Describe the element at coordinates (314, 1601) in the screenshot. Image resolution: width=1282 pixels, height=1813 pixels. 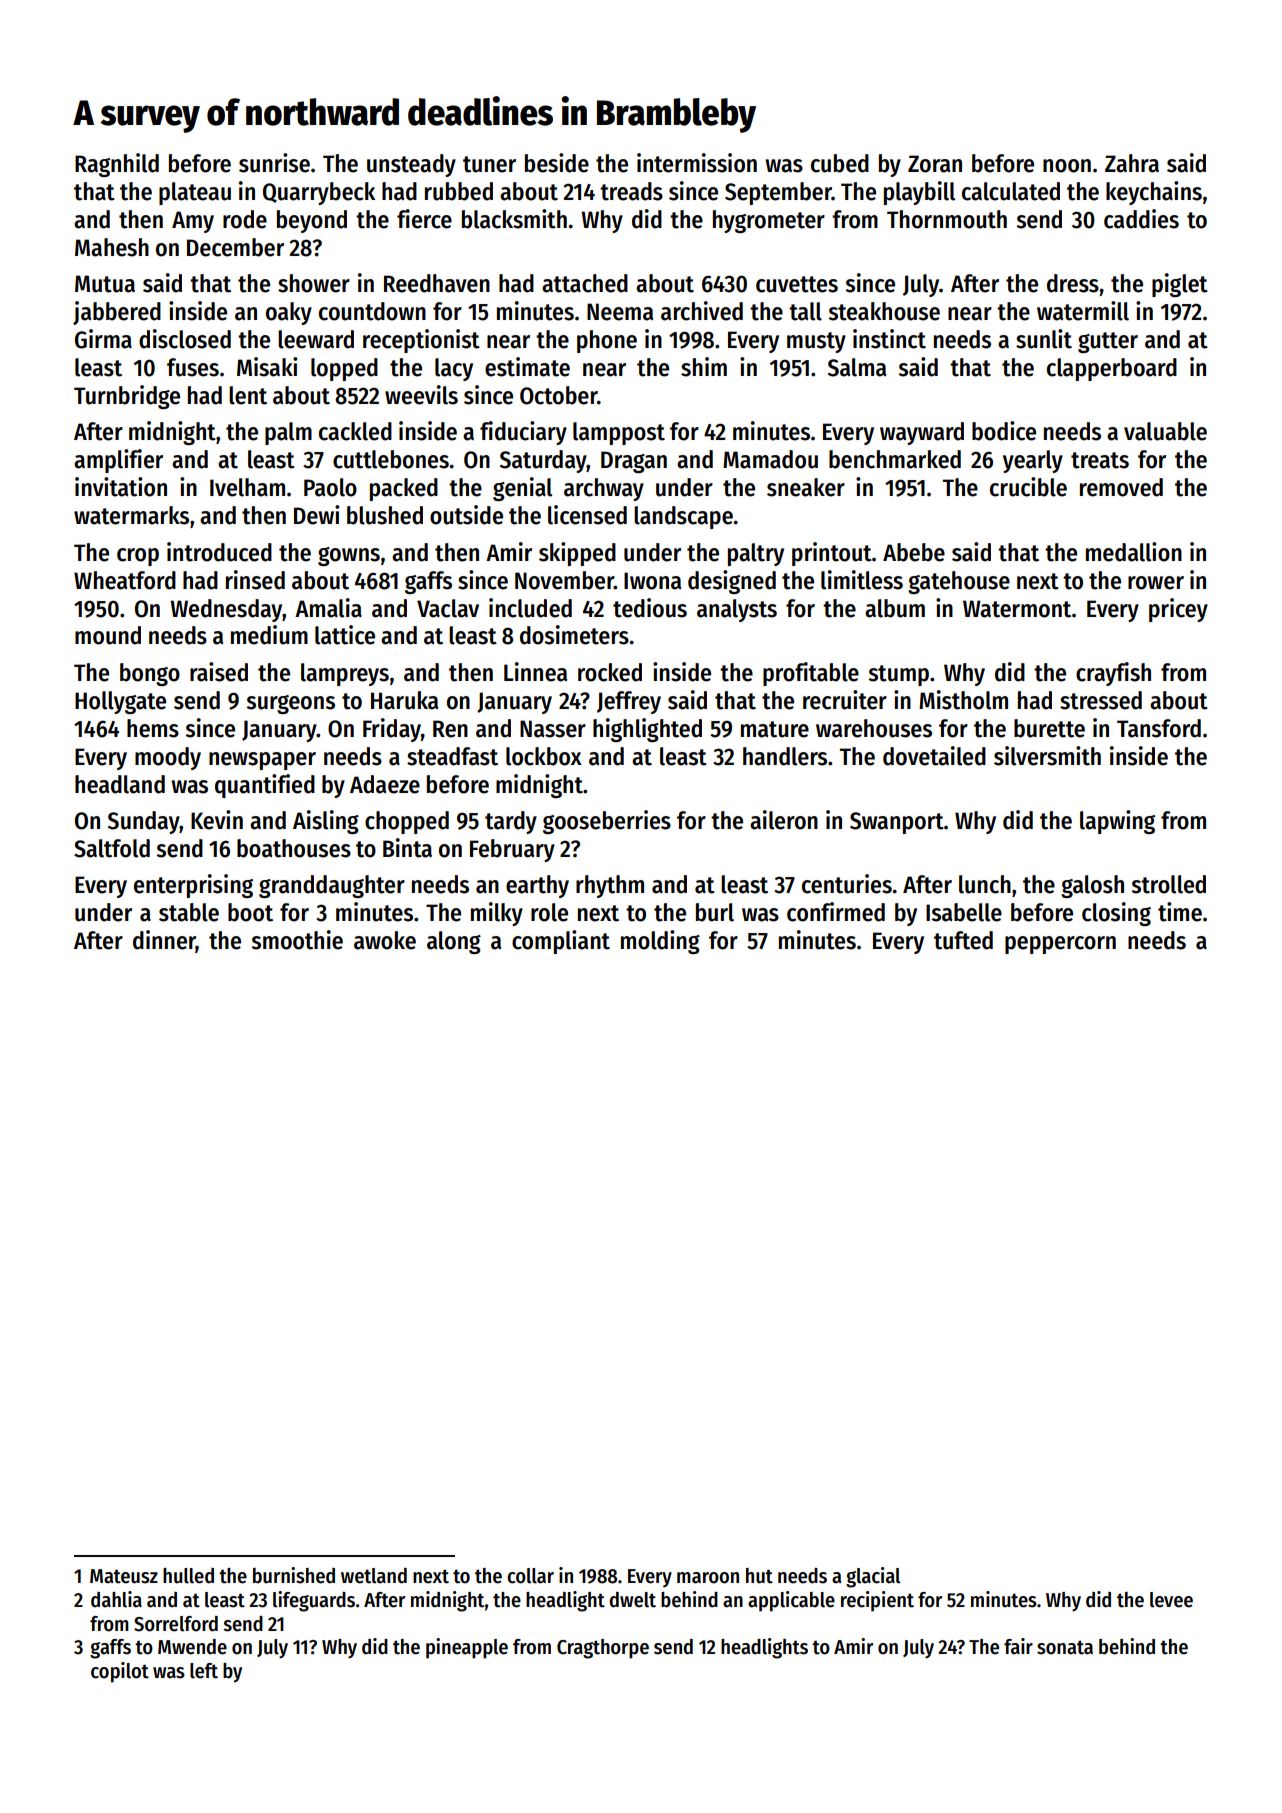
I see `lifeguards` at that location.
